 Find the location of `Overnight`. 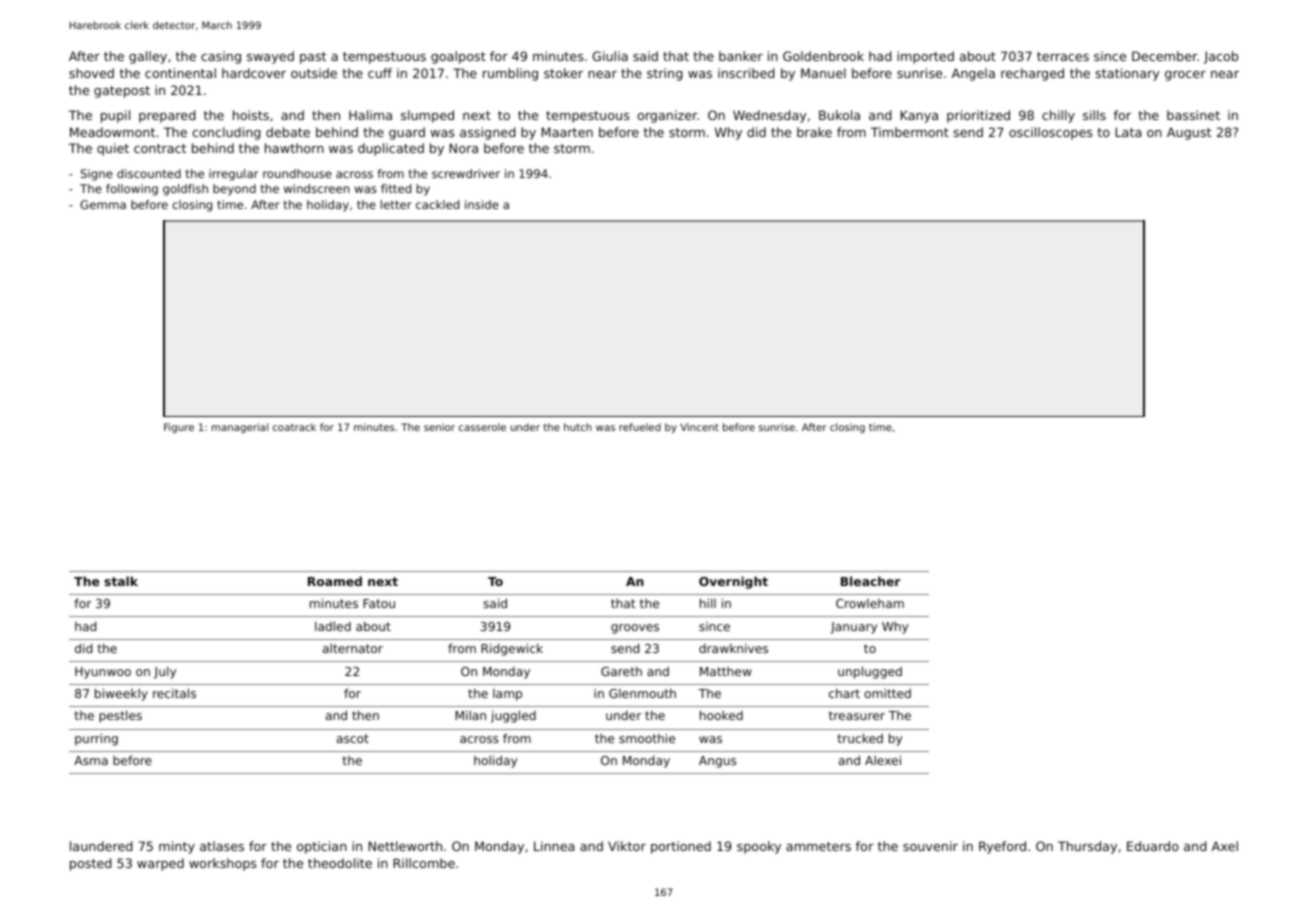

Overnight is located at coordinates (733, 582).
